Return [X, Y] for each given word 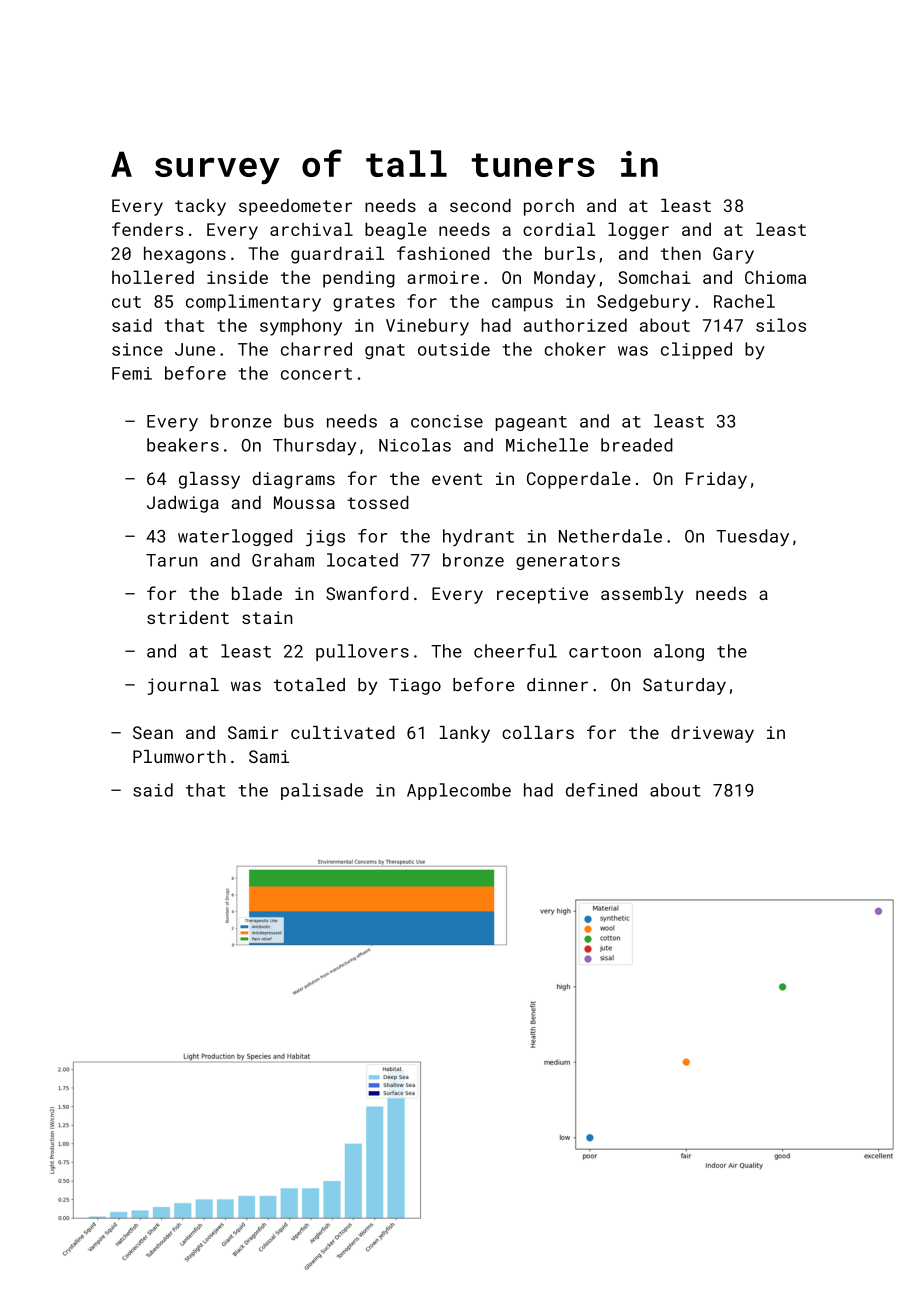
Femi [132, 373]
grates [364, 304]
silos [781, 325]
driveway [712, 734]
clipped [696, 350]
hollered [153, 277]
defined [601, 790]
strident [188, 617]
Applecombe [459, 791]
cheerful [515, 651]
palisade [322, 791]
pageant [531, 423]
